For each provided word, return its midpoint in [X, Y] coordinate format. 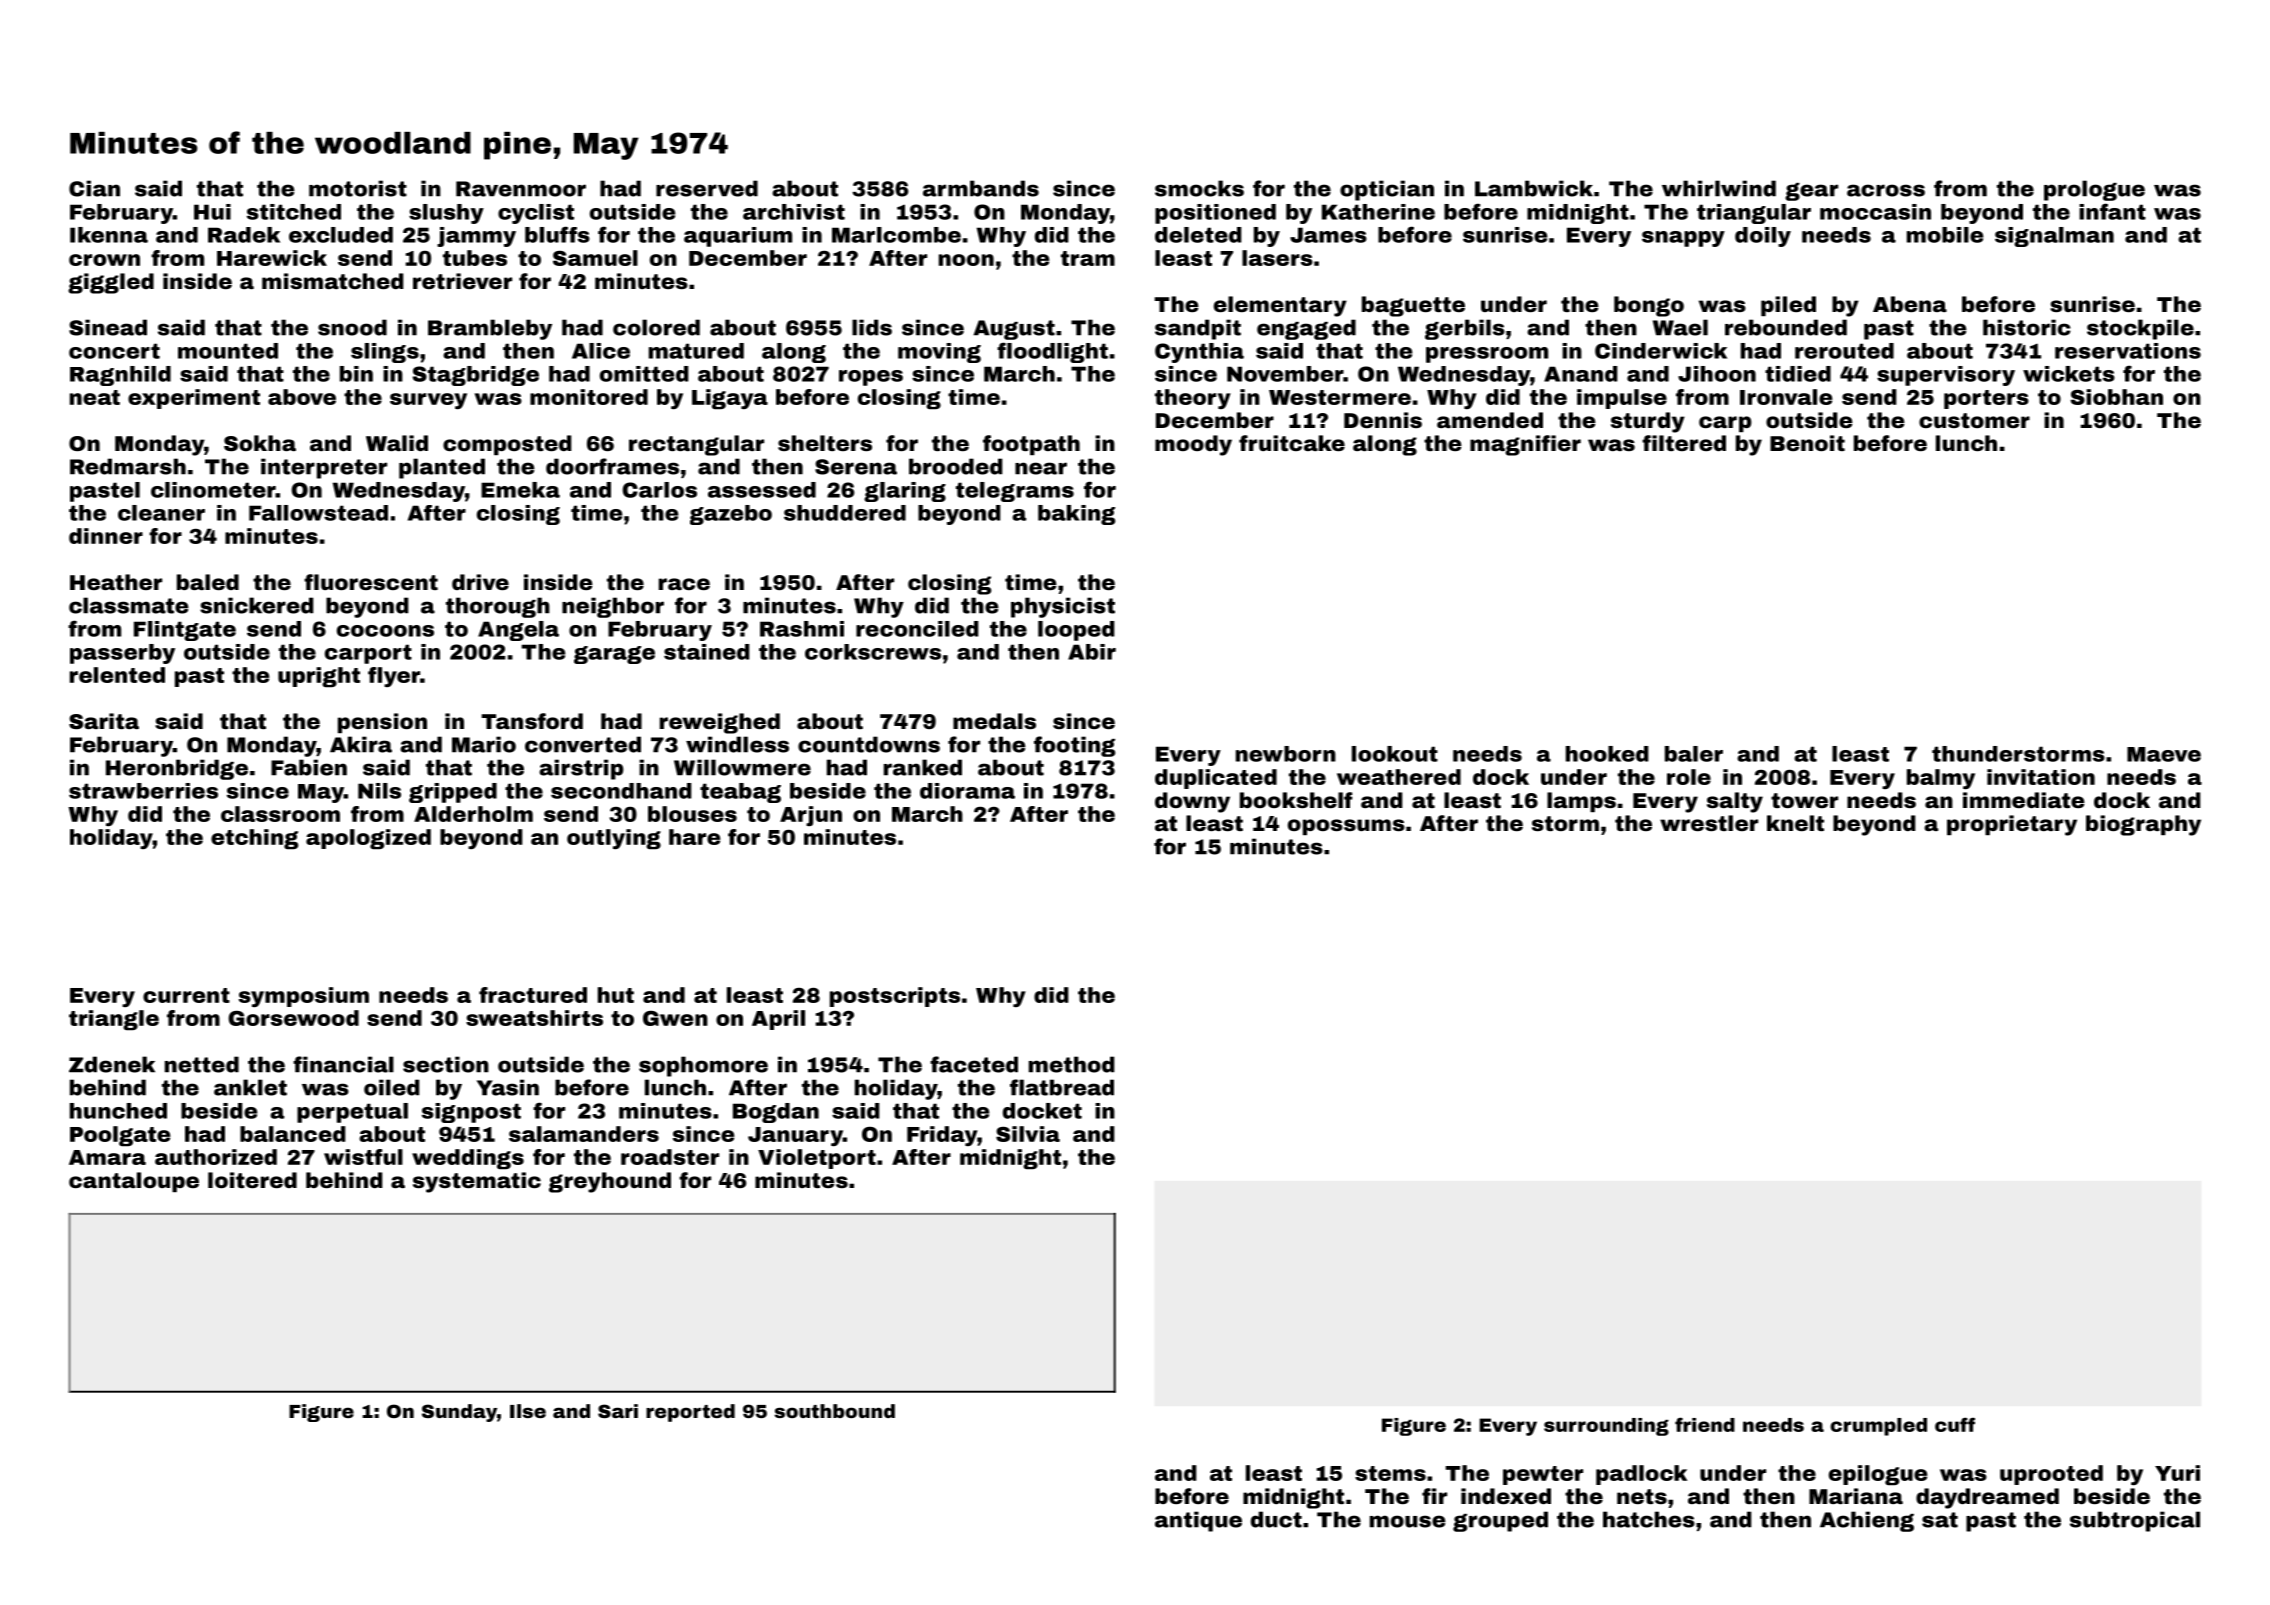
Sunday [459, 1413]
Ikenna [109, 235]
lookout [1395, 754]
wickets [2069, 374]
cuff [1955, 1424]
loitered [252, 1180]
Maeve [2164, 754]
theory [1193, 399]
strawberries [143, 791]
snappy [1683, 239]
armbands [981, 188]
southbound [834, 1411]
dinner [106, 536]
